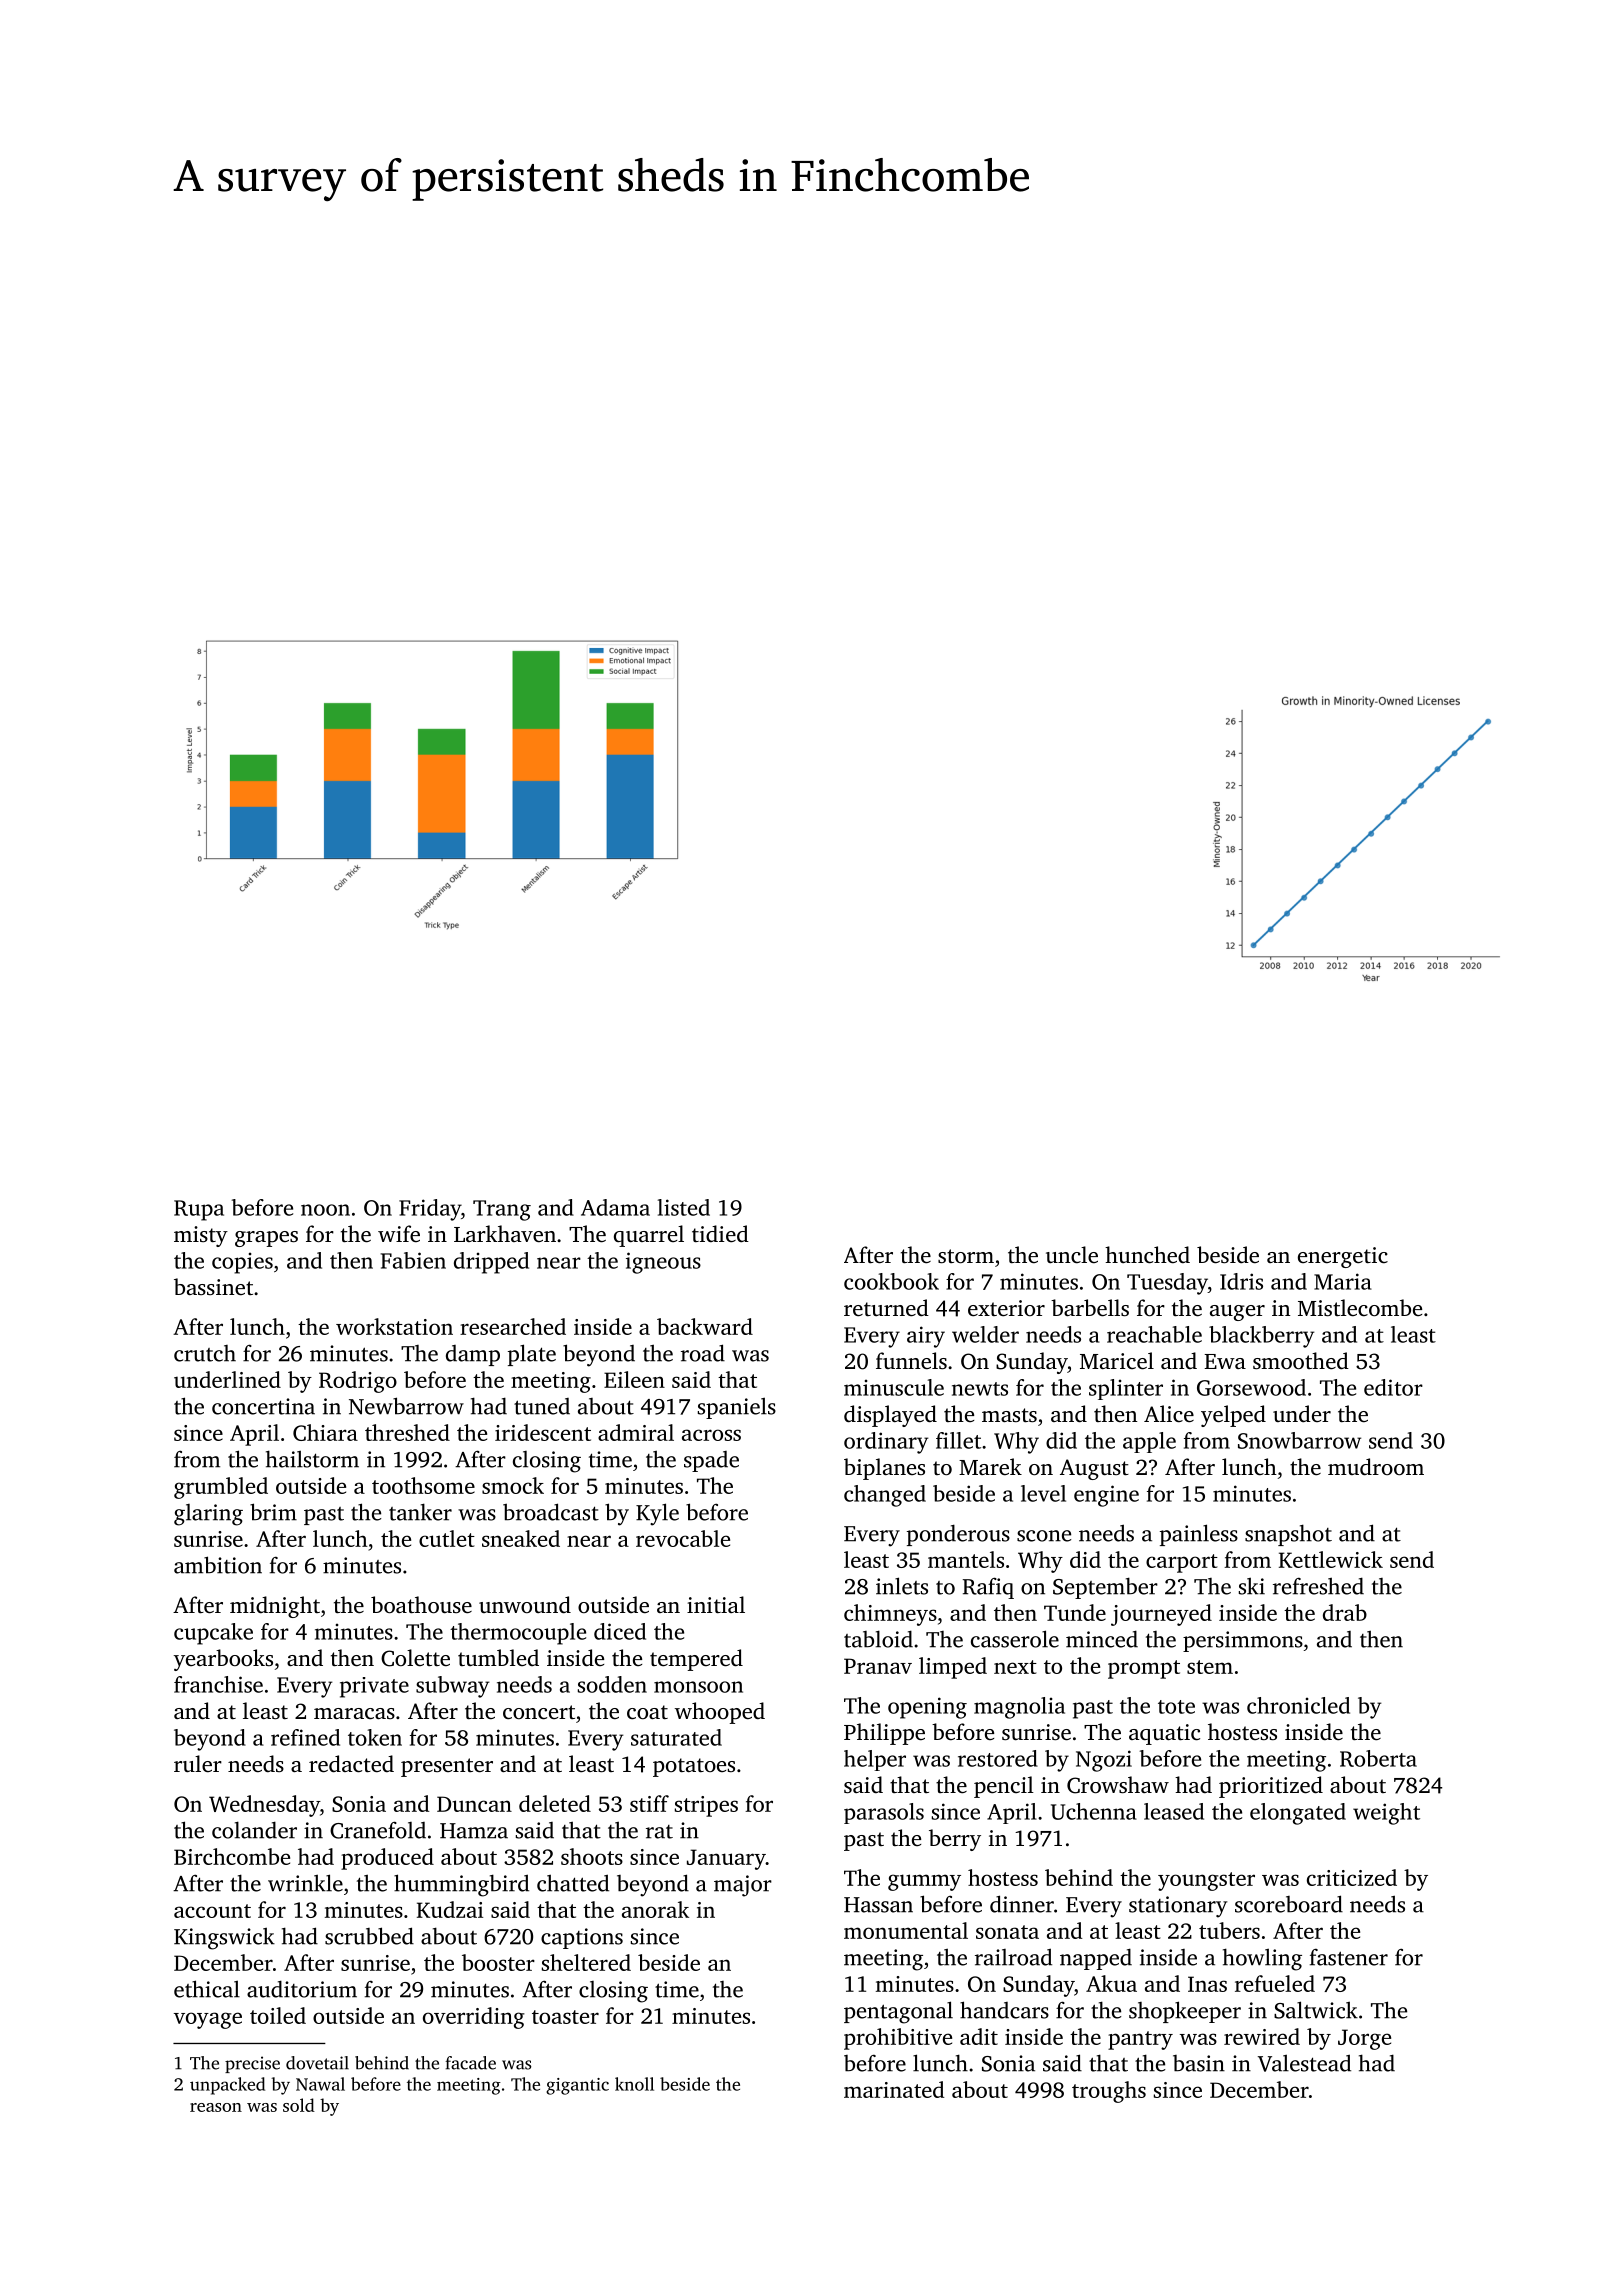  Describe the element at coordinates (299, 2105) in the image. I see `sold` at that location.
